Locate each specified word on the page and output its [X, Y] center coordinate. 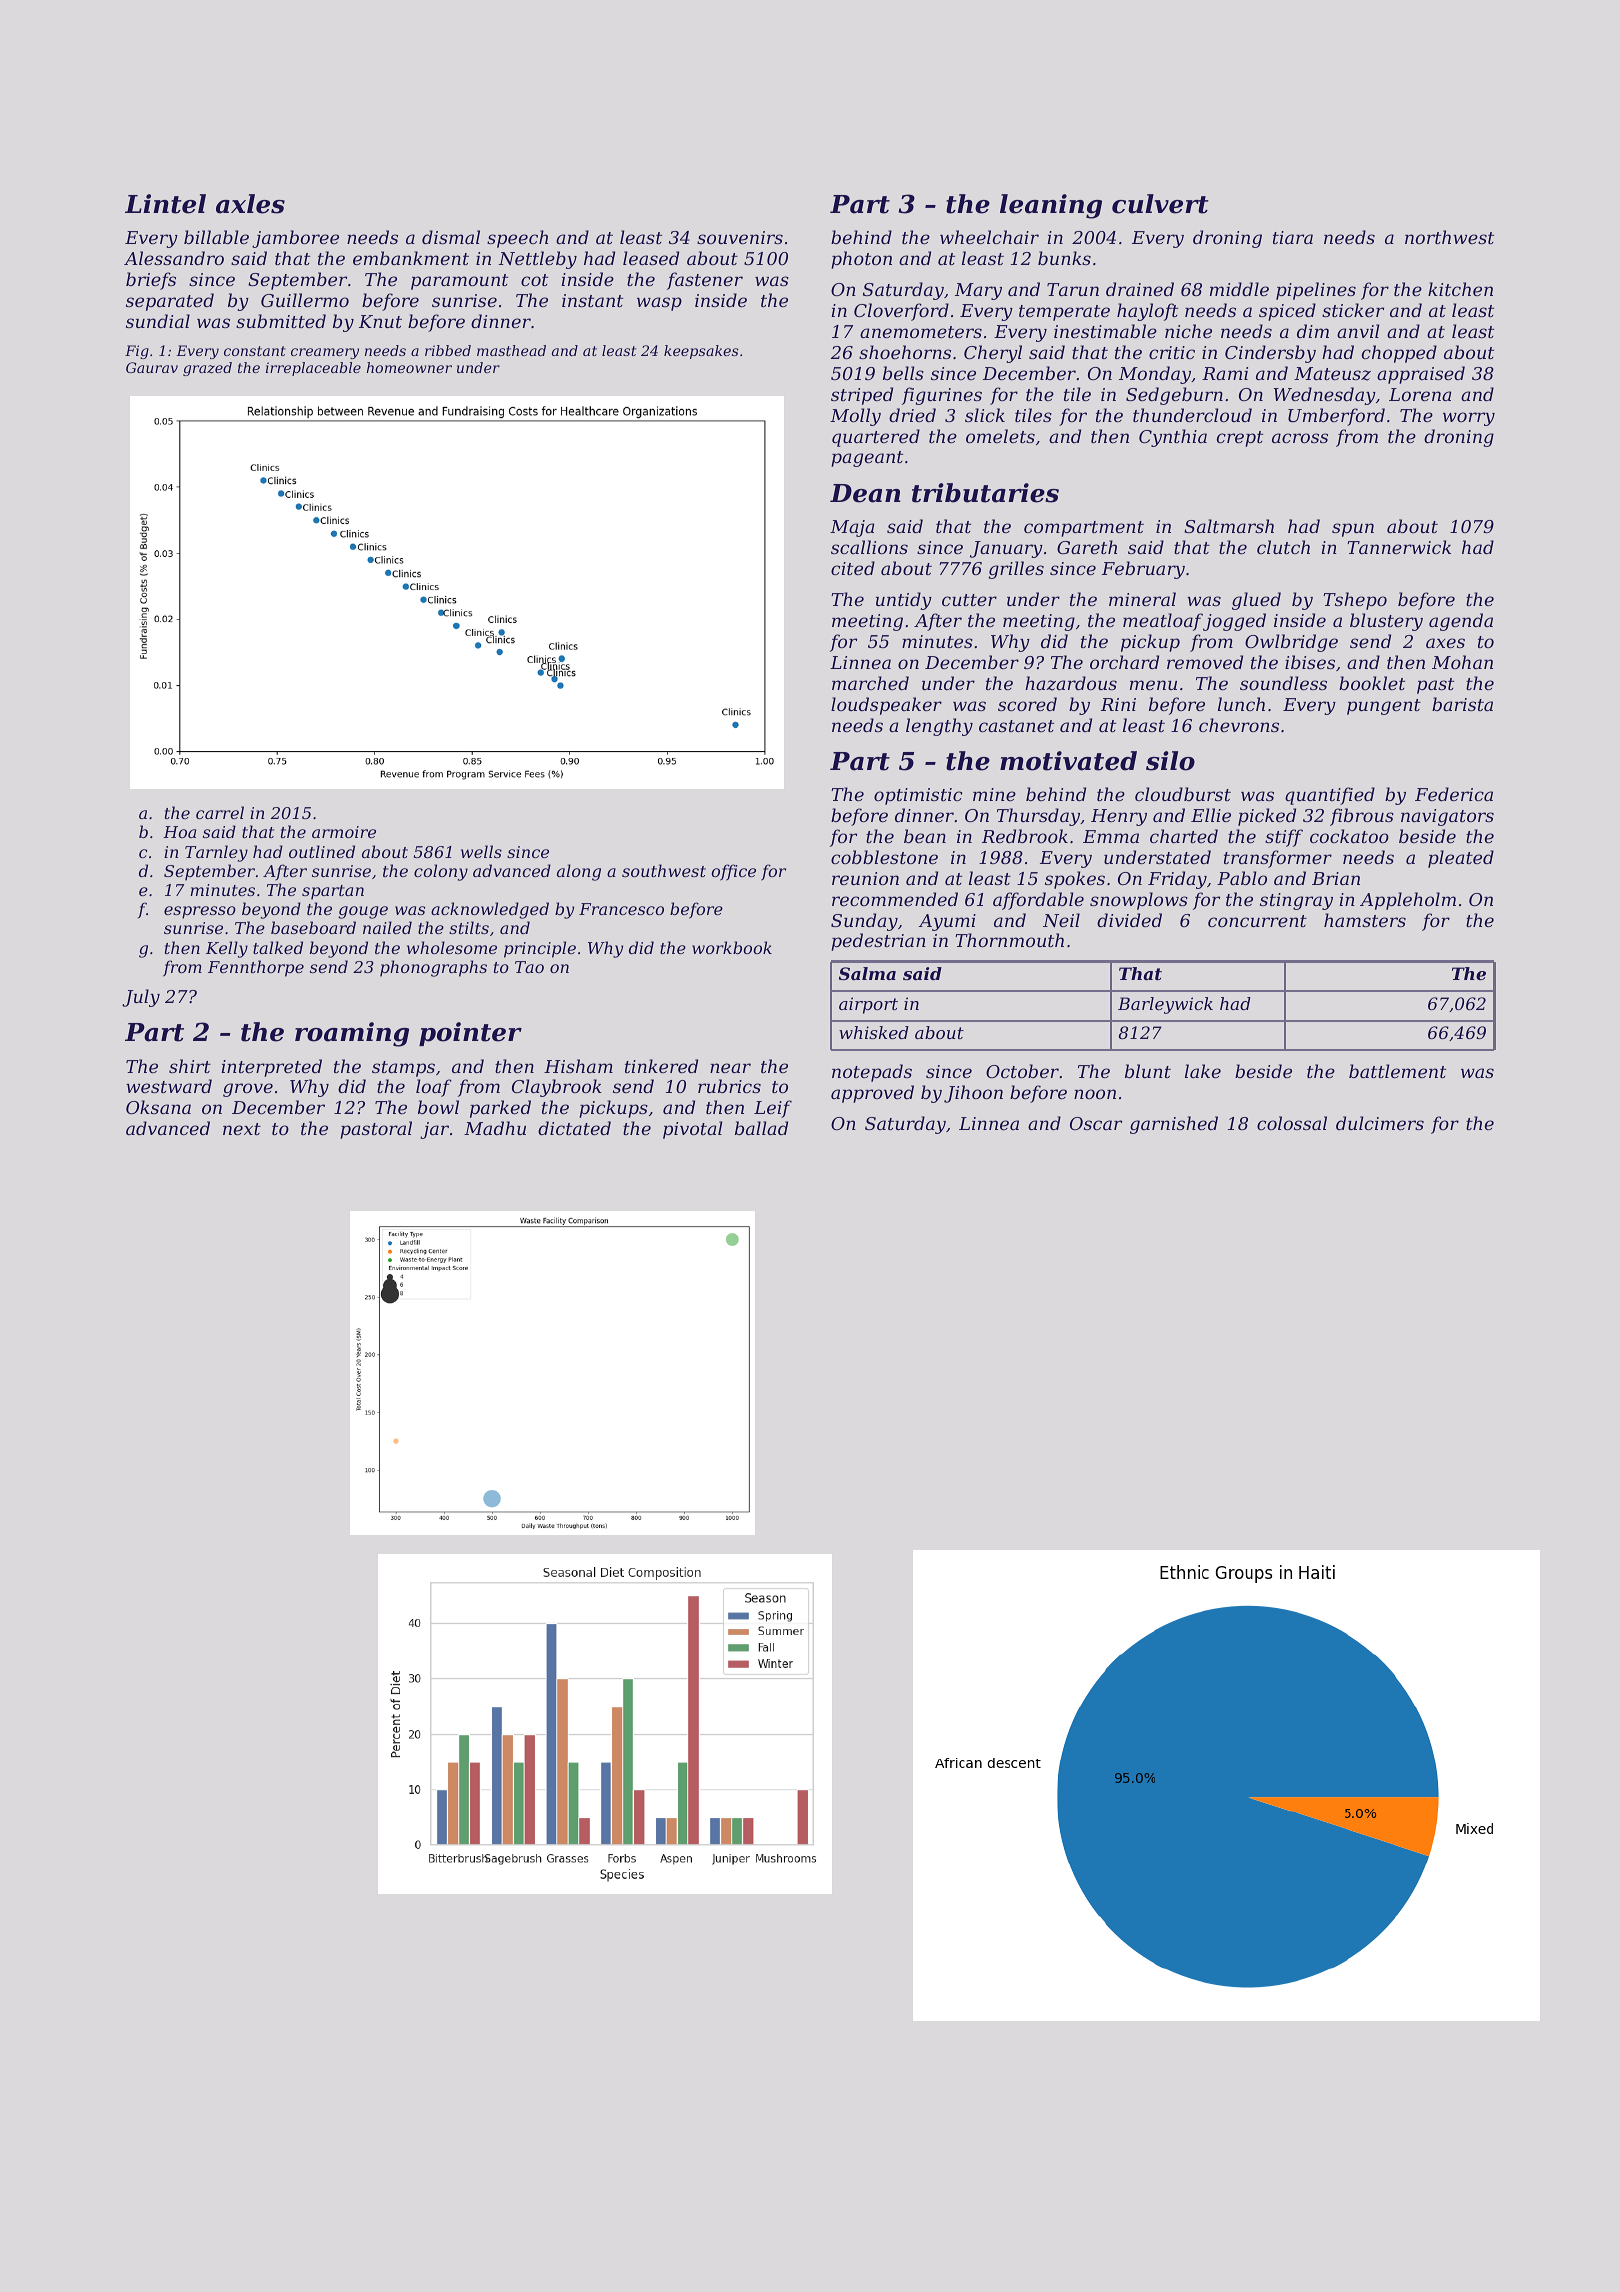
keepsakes [701, 352]
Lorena [1420, 394]
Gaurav [152, 367]
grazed [207, 369]
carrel [220, 812]
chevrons [1239, 725]
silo [1170, 761]
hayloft [1147, 312]
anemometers [921, 332]
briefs [151, 281]
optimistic [918, 796]
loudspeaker [886, 706]
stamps [403, 1069]
